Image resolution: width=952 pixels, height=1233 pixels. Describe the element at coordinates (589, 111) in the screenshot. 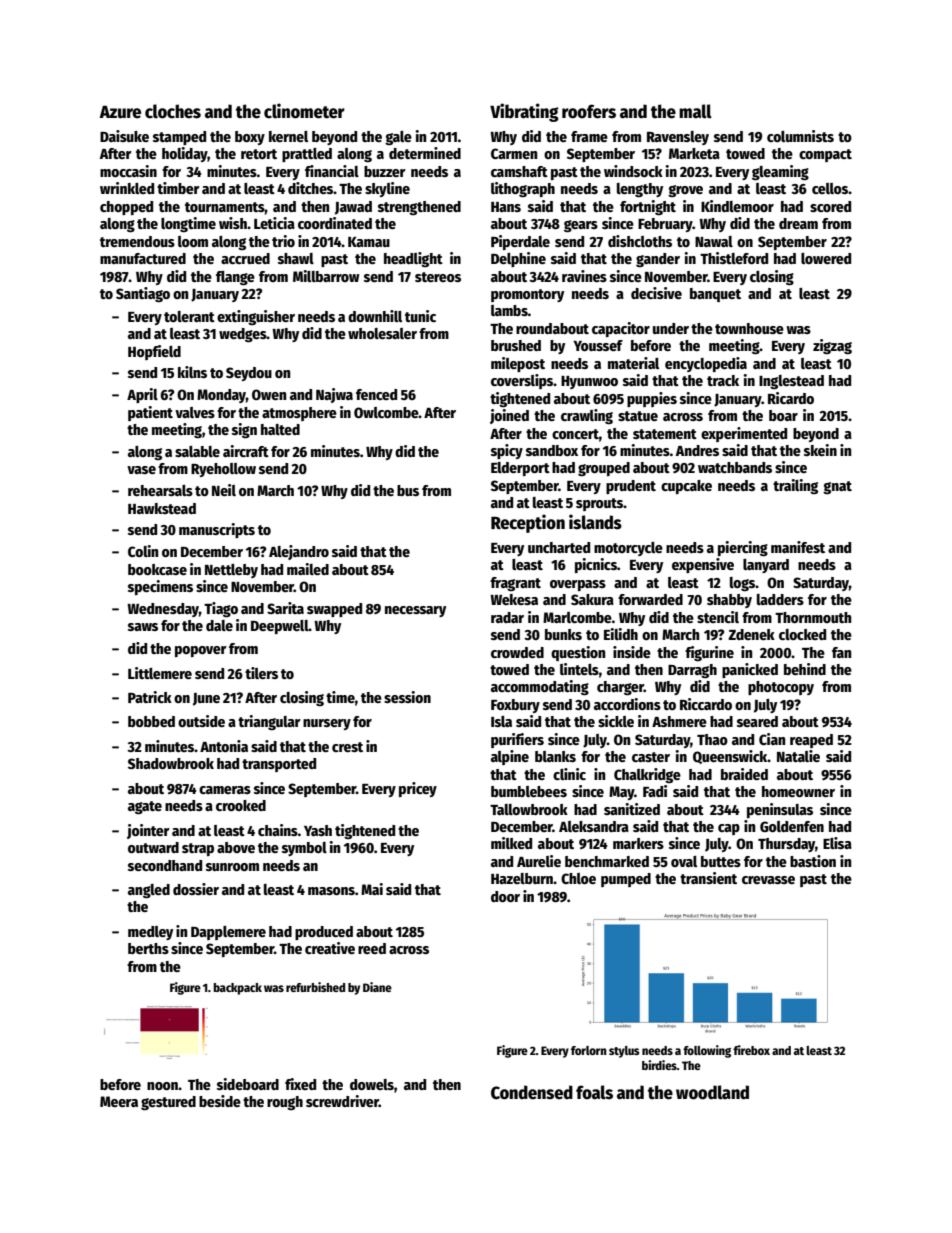

I see `roofers` at that location.
